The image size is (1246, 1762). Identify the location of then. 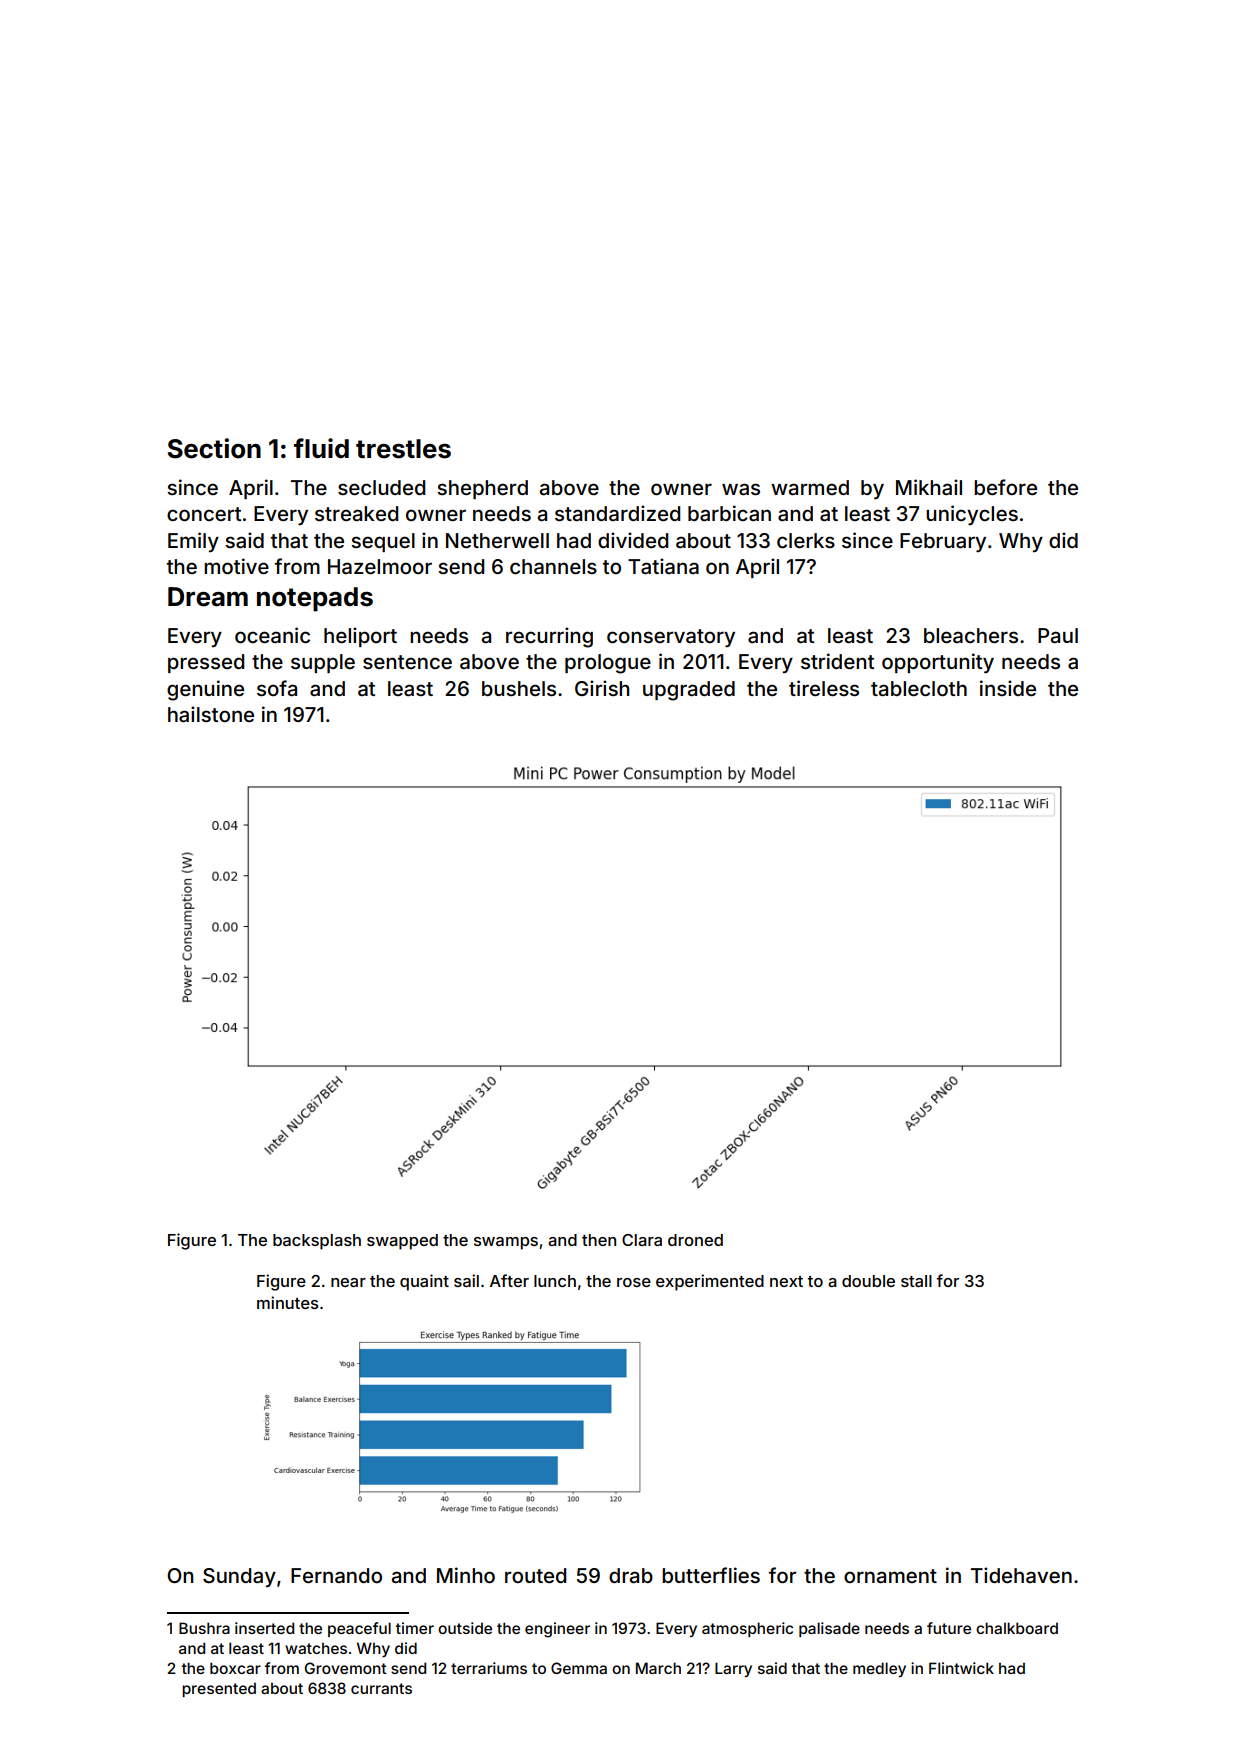
(599, 1240).
